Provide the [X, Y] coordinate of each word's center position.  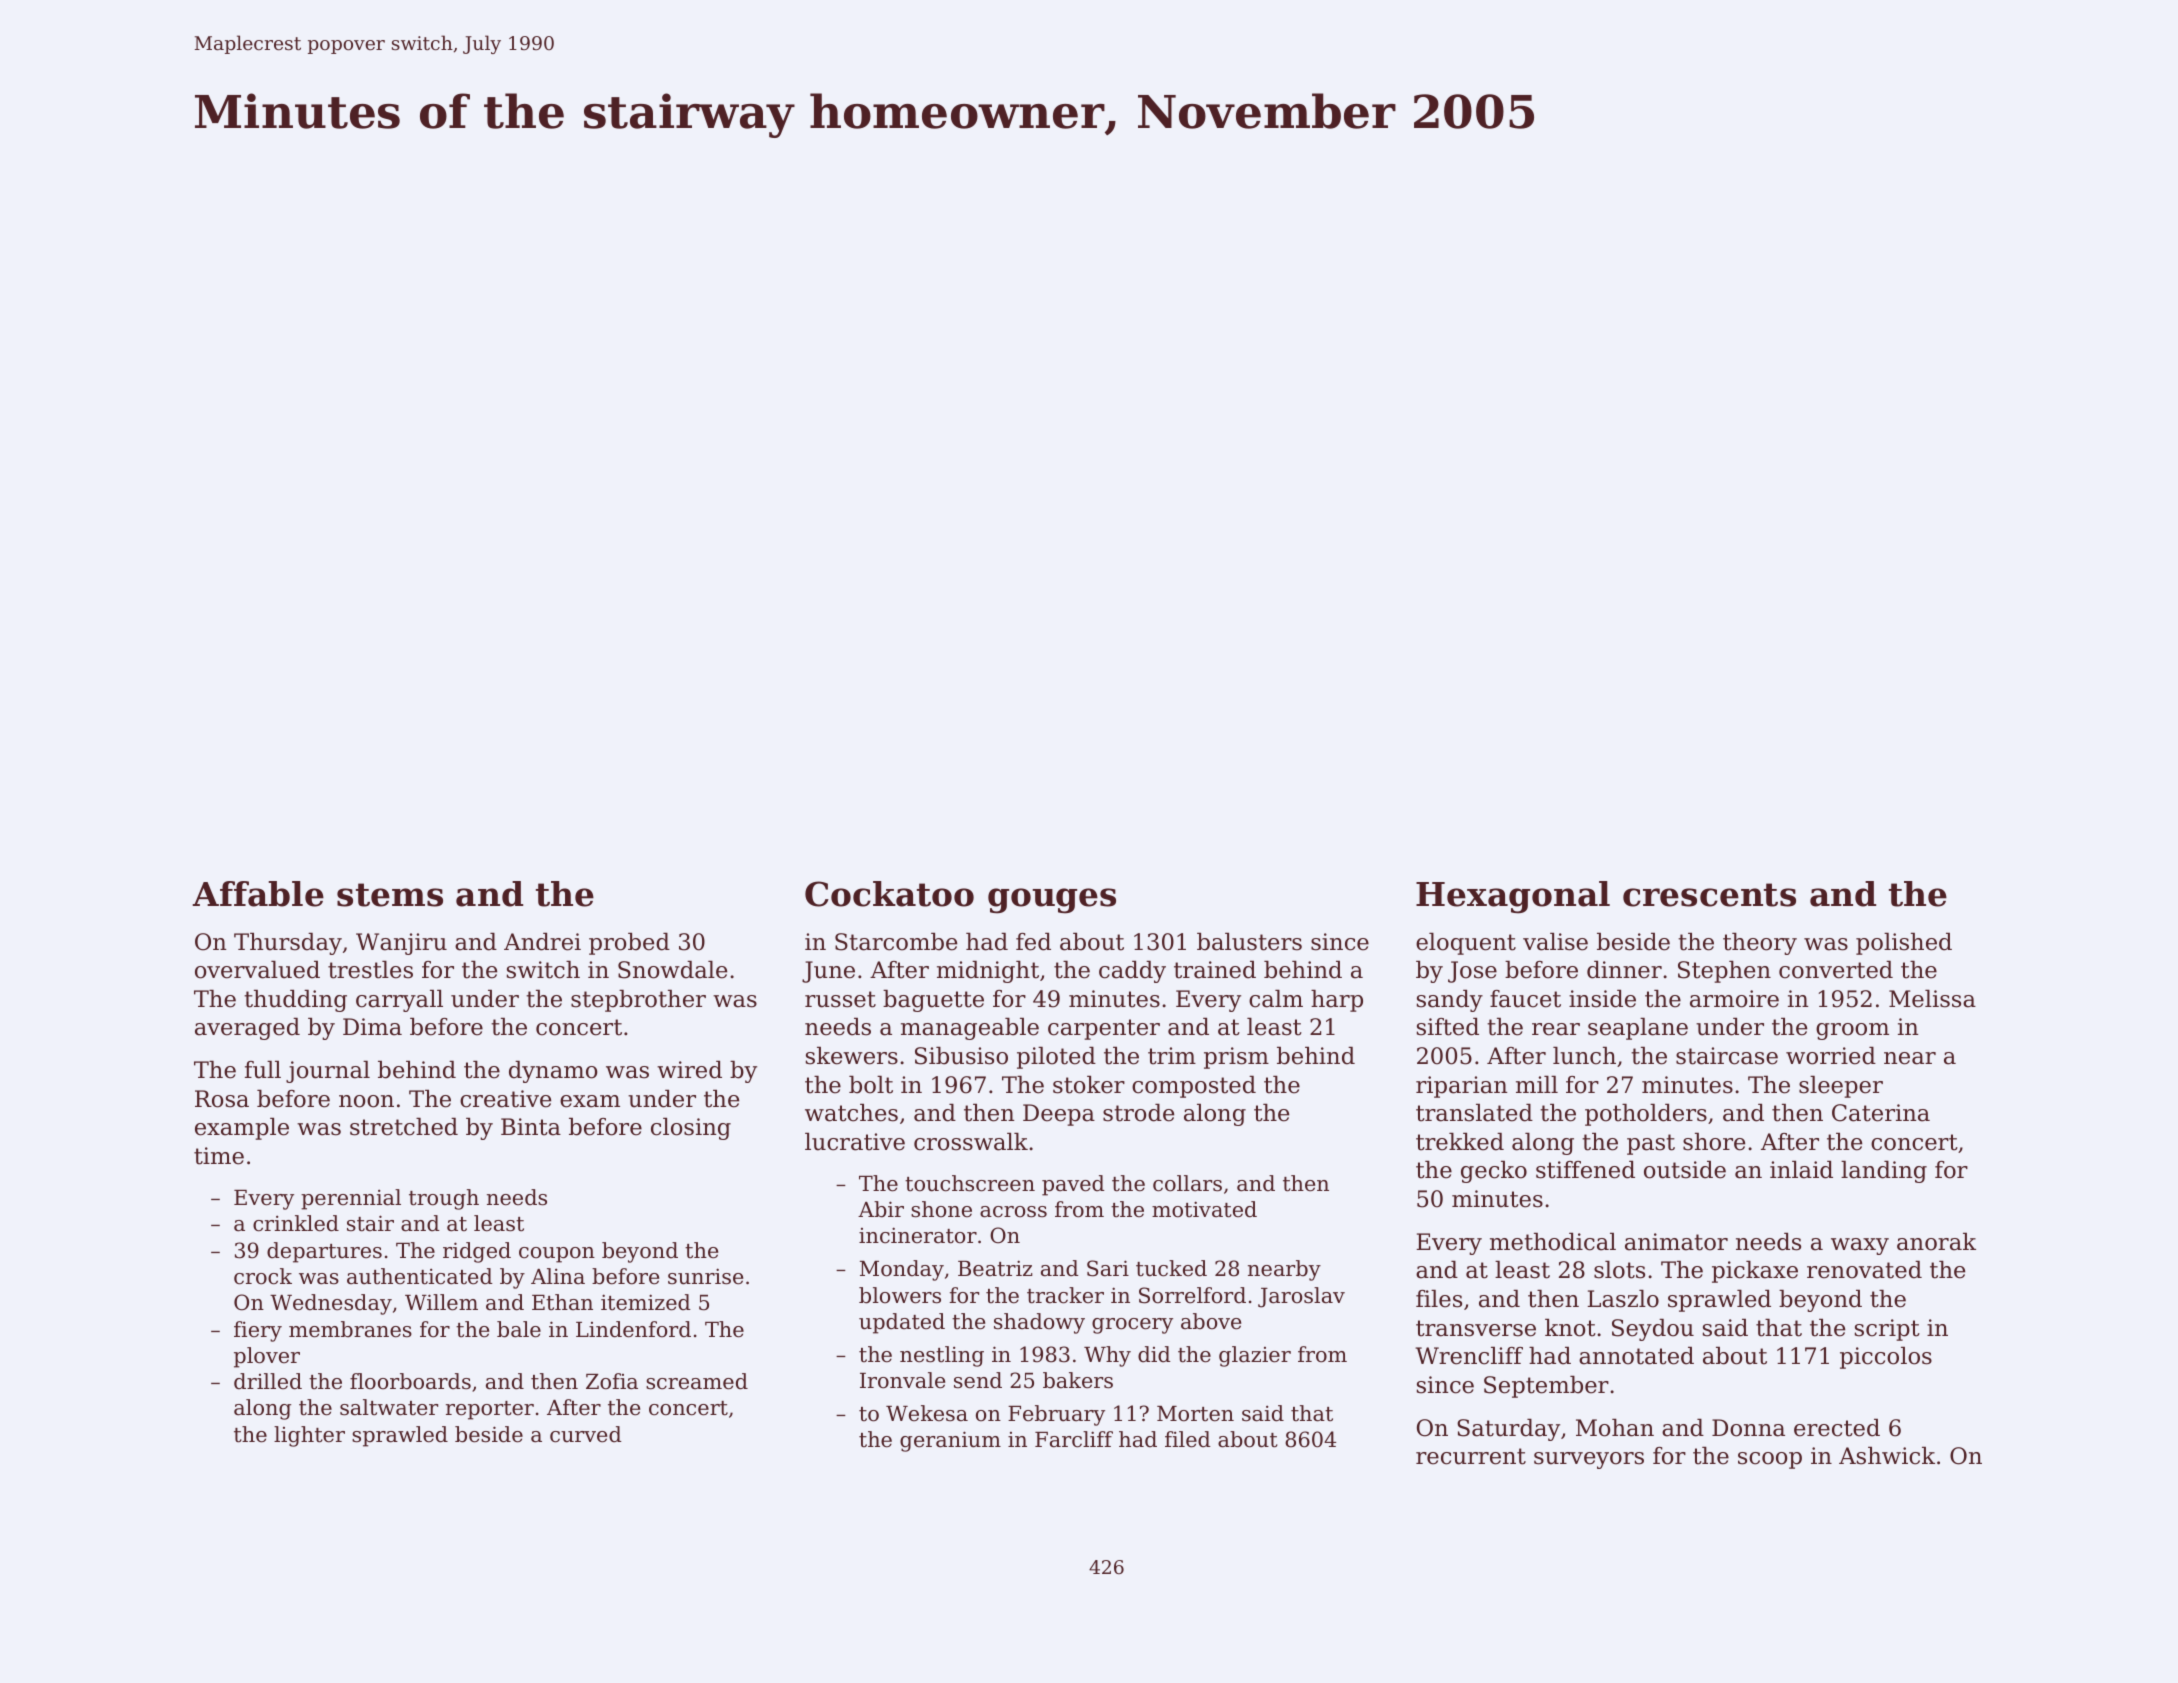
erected [1837, 1428]
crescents [1709, 895]
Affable [258, 894]
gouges [1052, 901]
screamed [697, 1381]
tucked [1171, 1268]
